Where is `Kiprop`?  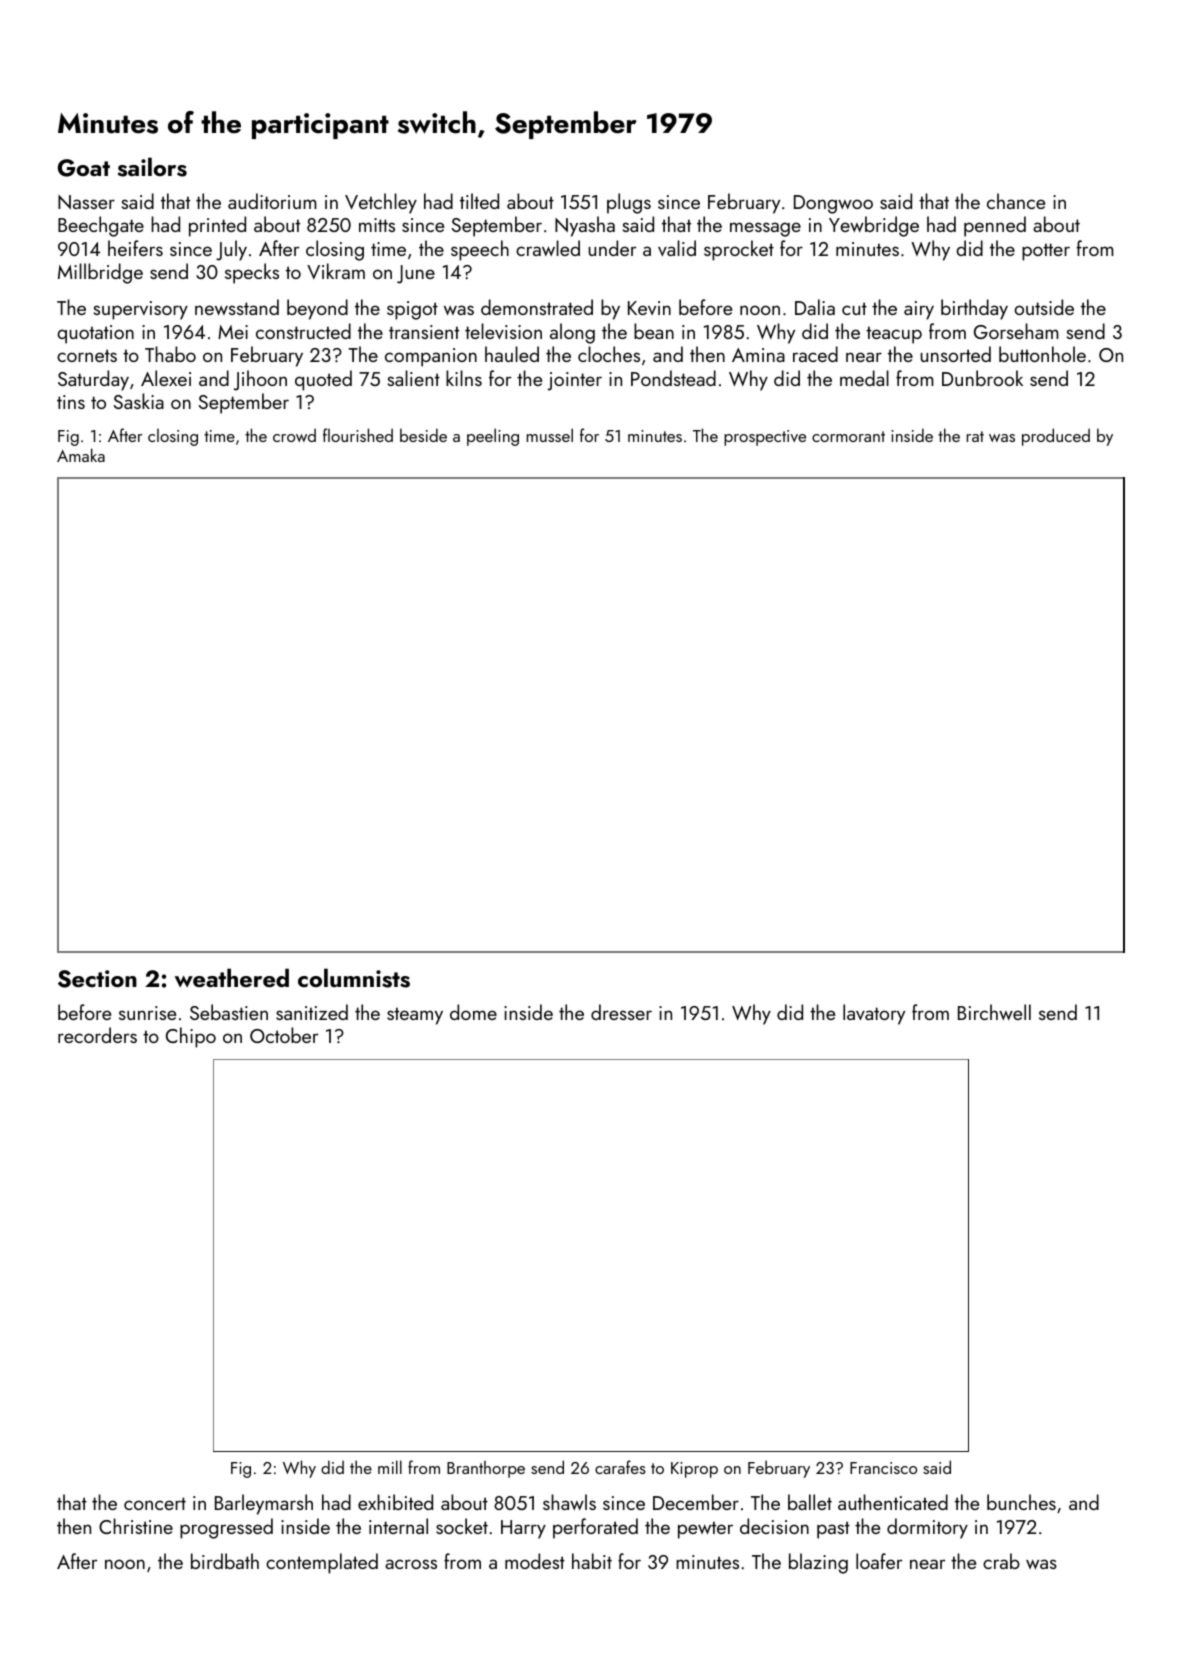 Kiprop is located at coordinates (694, 1470).
